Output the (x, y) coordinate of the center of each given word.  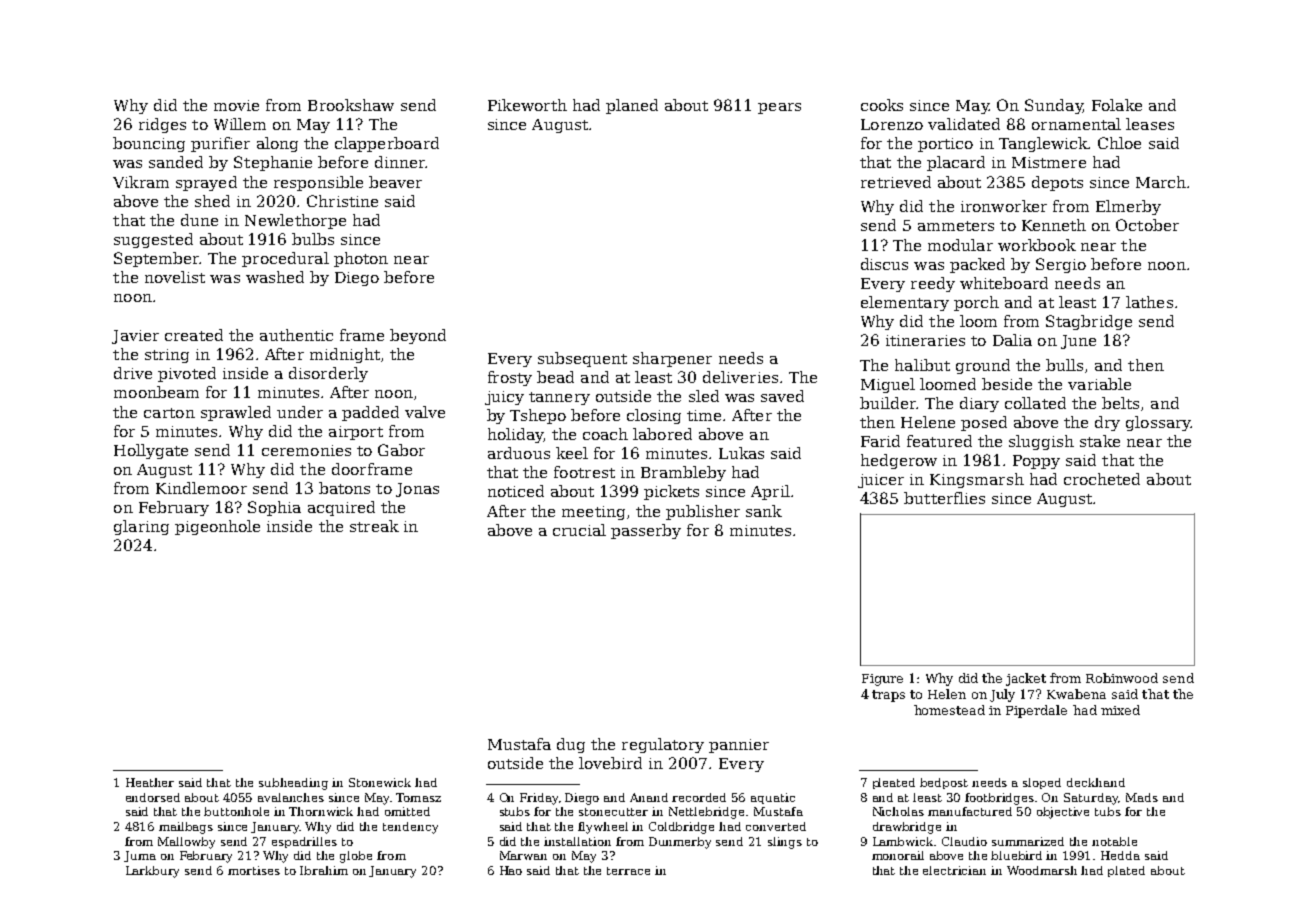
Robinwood (1122, 678)
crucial (579, 530)
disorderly (328, 374)
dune (199, 220)
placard (956, 163)
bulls (1064, 365)
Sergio (1061, 265)
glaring (141, 527)
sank (764, 511)
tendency (410, 828)
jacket (1026, 679)
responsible (318, 183)
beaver (395, 182)
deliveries (740, 377)
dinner (400, 162)
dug (571, 745)
